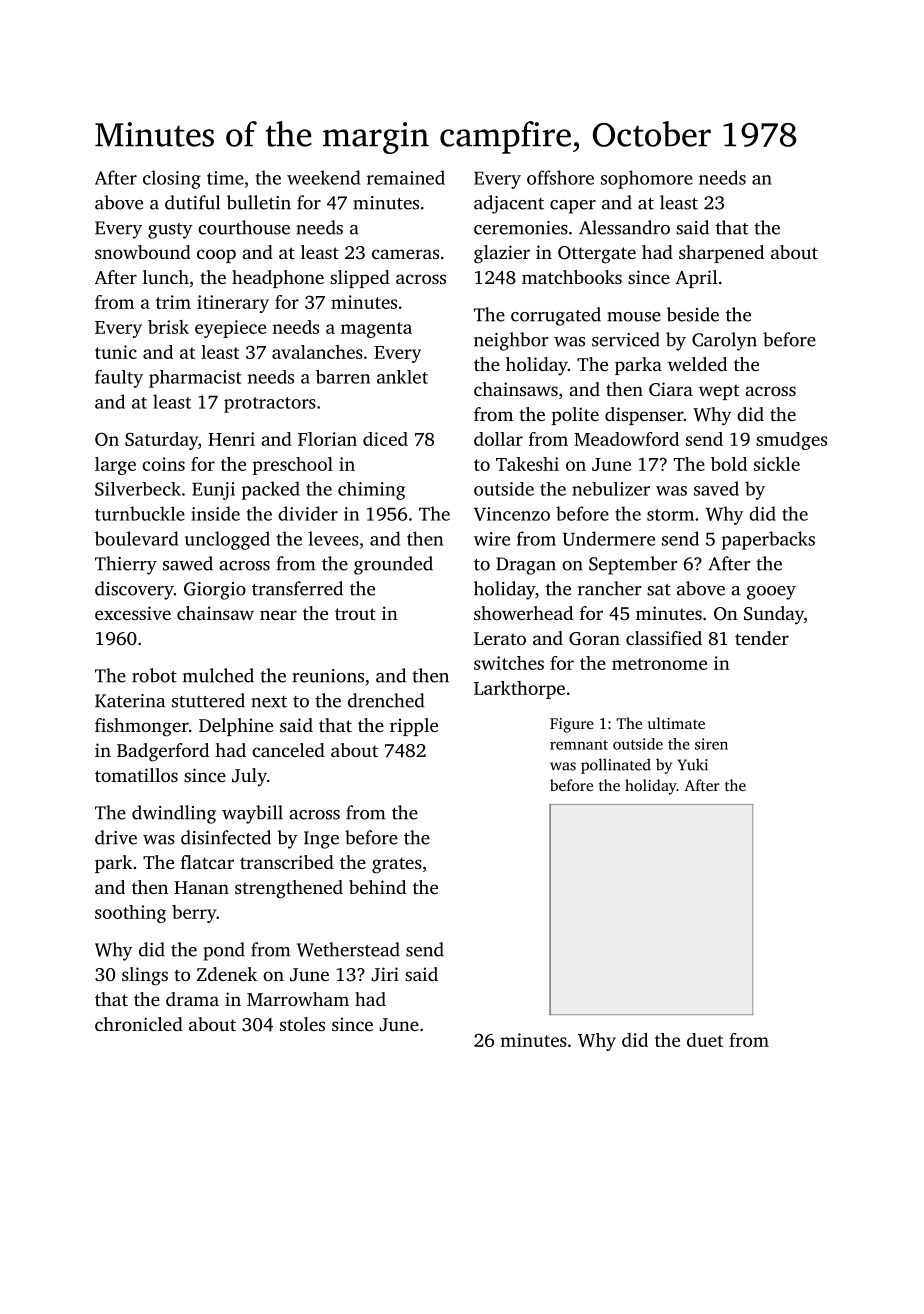 The width and height of the screenshot is (924, 1314). Describe the element at coordinates (647, 179) in the screenshot. I see `sophomore` at that location.
